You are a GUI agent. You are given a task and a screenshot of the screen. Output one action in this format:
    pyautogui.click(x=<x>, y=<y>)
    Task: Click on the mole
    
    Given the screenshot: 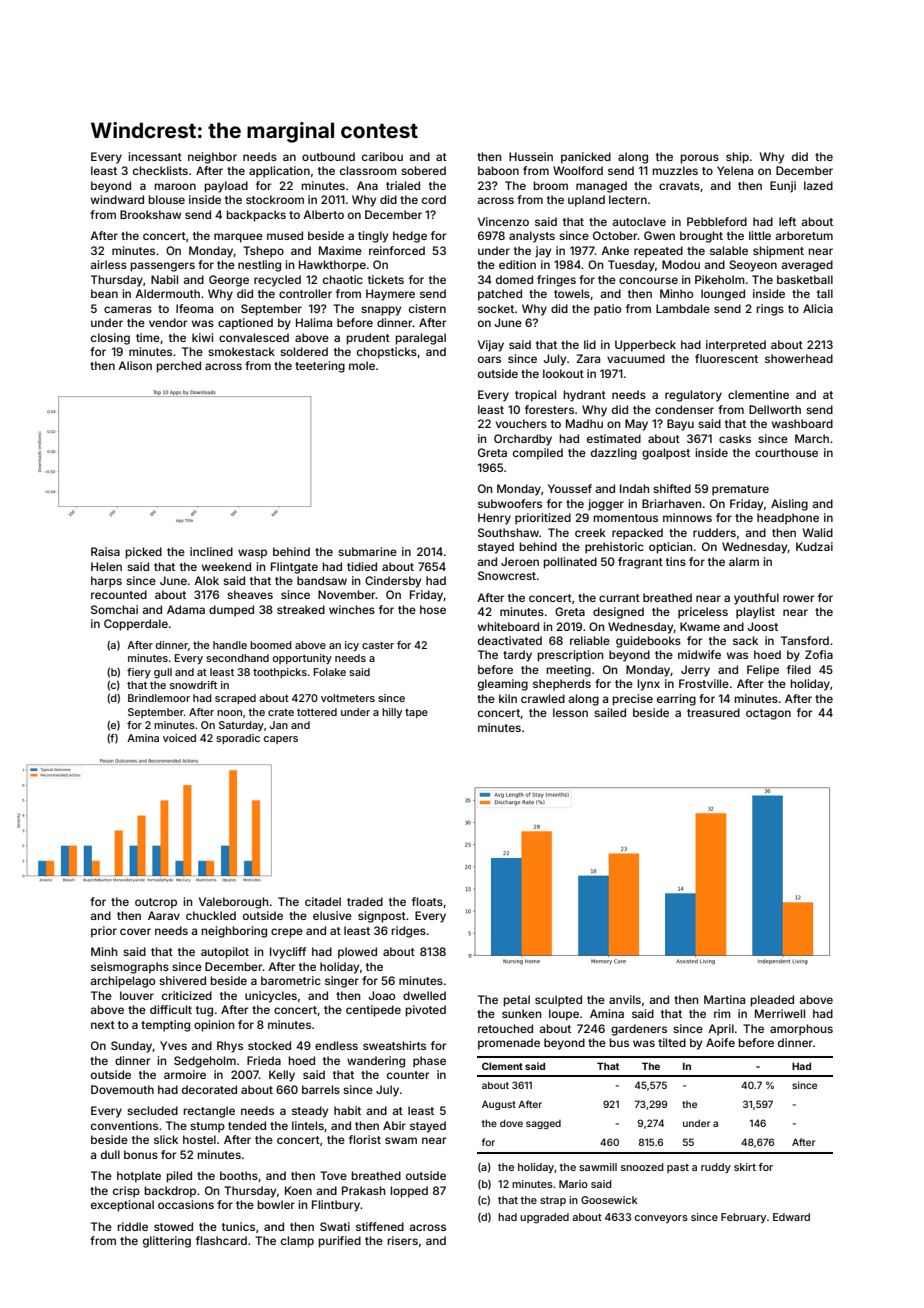 What is the action you would take?
    pyautogui.click(x=362, y=365)
